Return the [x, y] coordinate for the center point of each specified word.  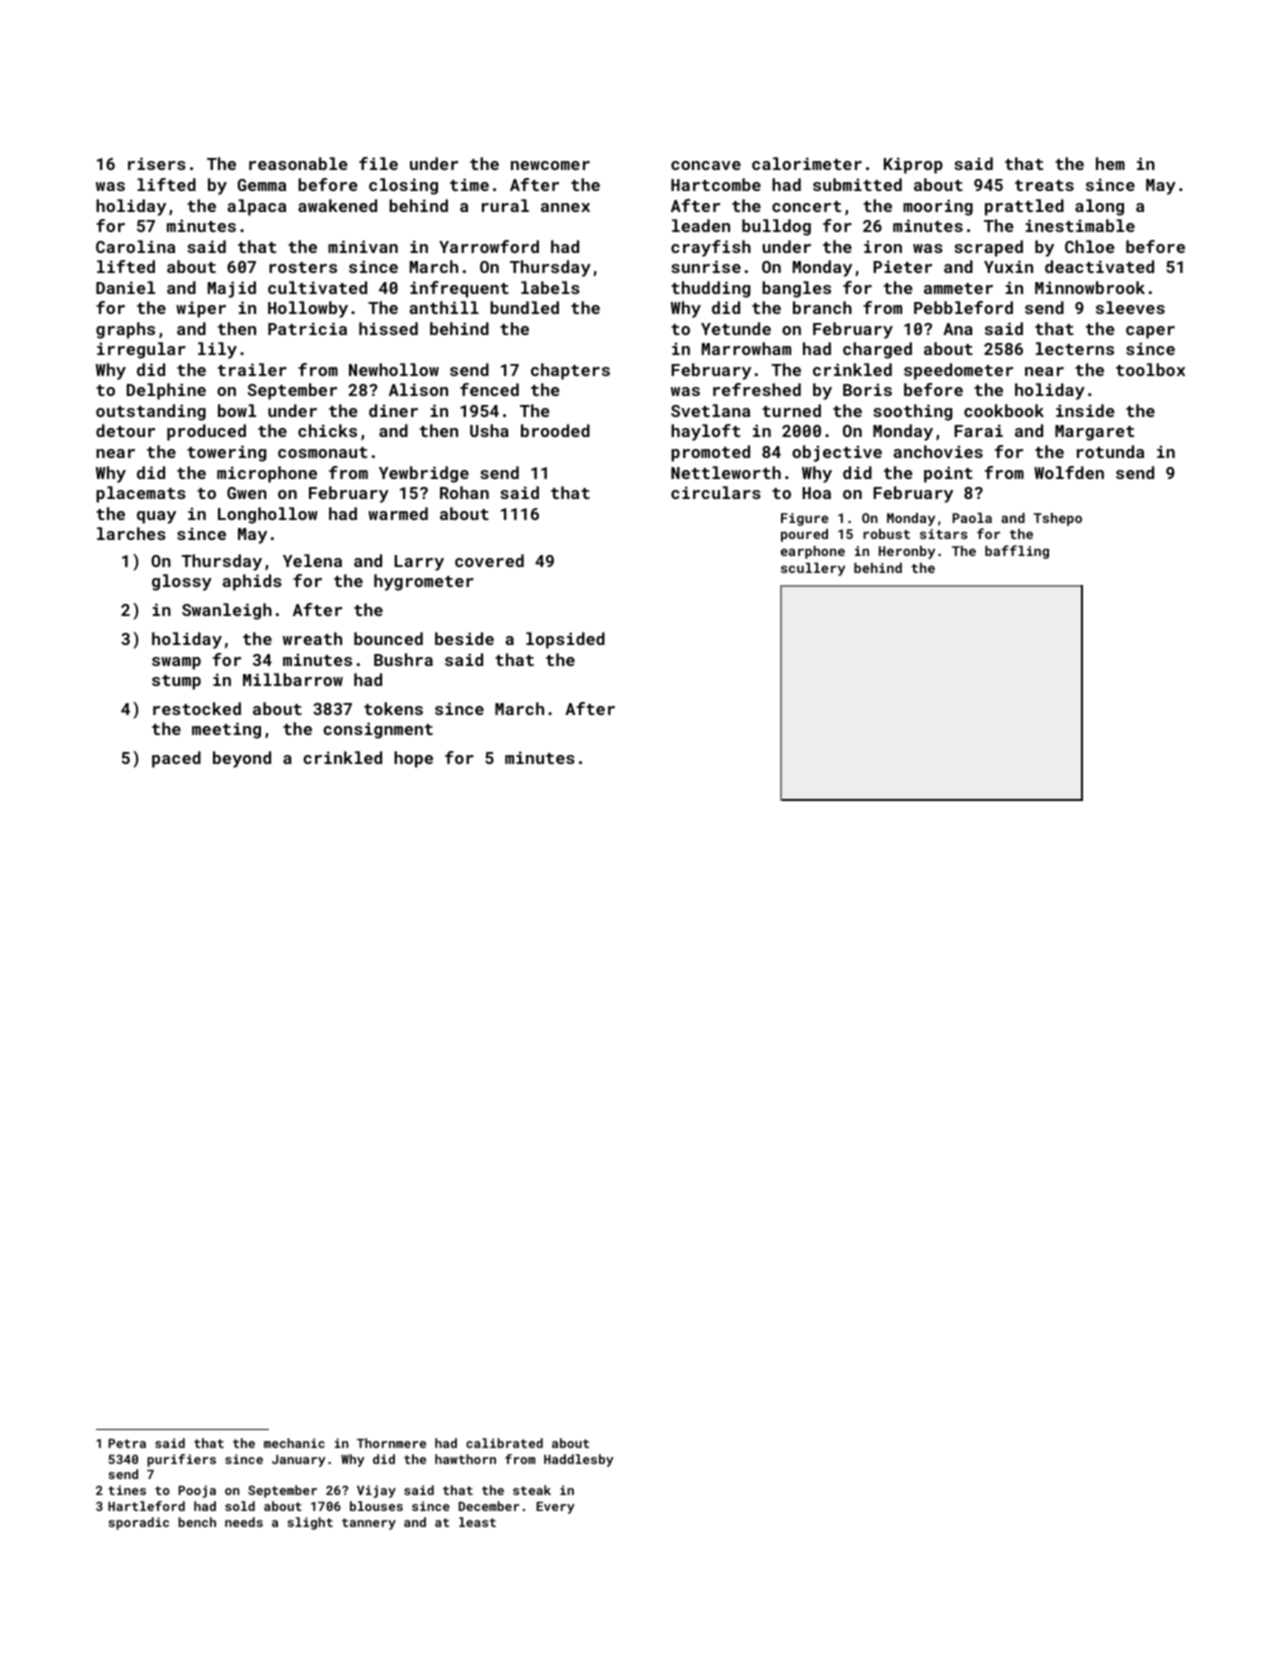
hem [1110, 163]
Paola [972, 518]
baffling [1017, 552]
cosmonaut [322, 452]
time [469, 184]
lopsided [565, 640]
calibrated [504, 1443]
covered [489, 560]
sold [240, 1506]
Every [555, 1508]
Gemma [261, 185]
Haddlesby [579, 1460]
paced [176, 759]
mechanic [294, 1443]
